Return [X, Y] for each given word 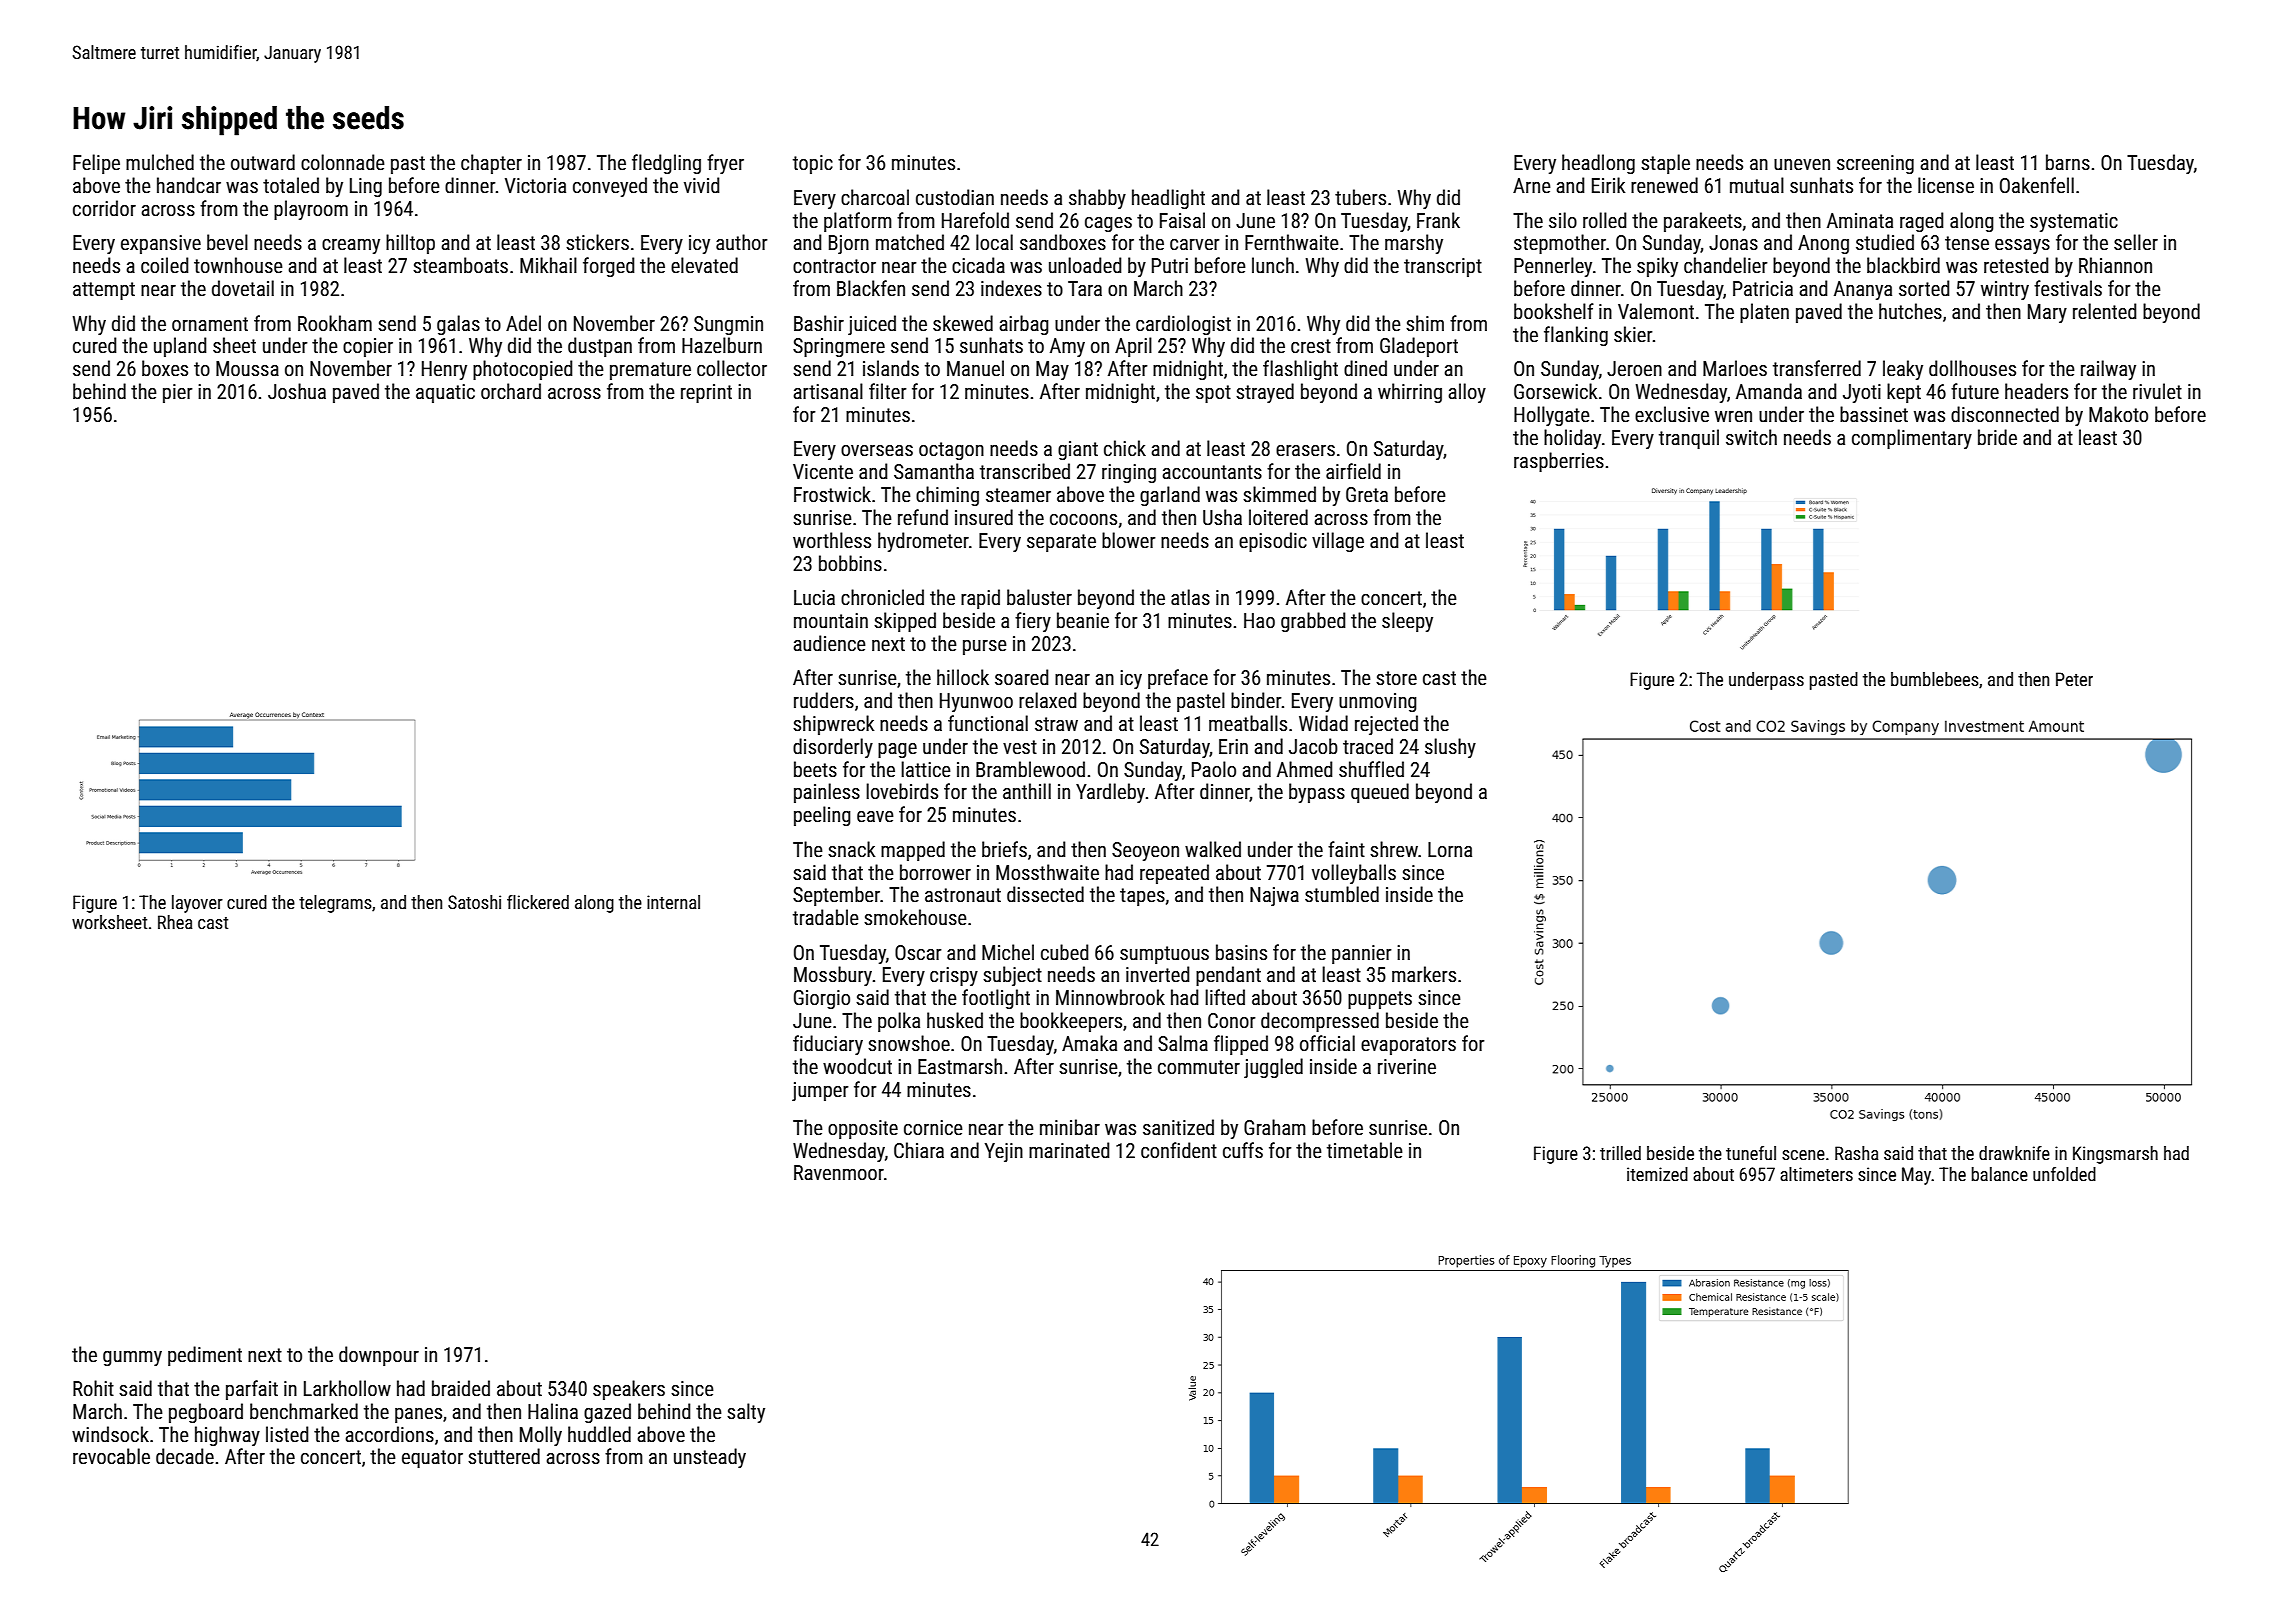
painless [827, 793]
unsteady [710, 1458]
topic [813, 164]
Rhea [175, 922]
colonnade [343, 162]
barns [2068, 162]
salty [746, 1413]
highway [227, 1436]
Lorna [1450, 849]
